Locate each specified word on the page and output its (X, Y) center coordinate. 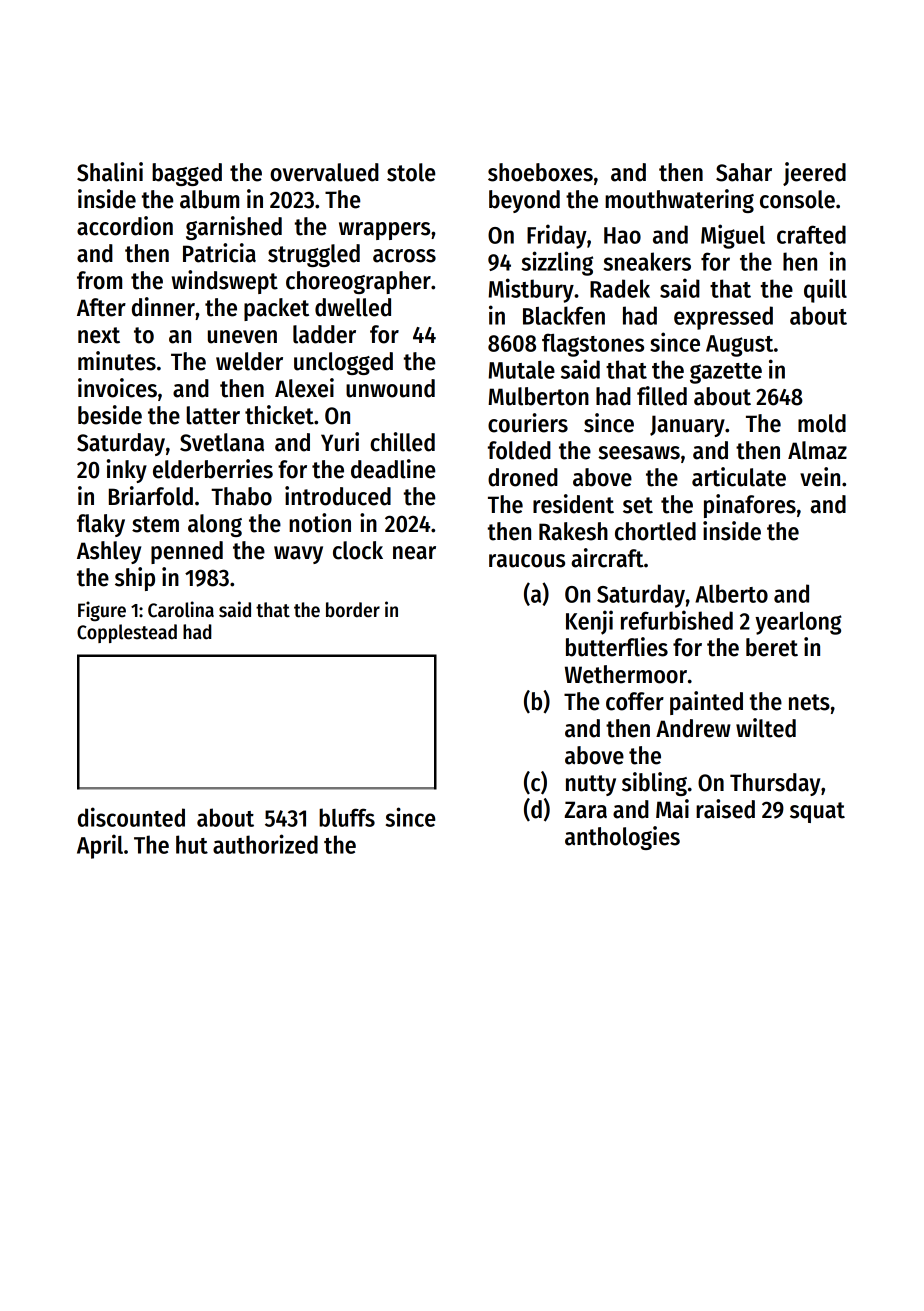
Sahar (744, 172)
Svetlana (222, 442)
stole (411, 172)
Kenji (589, 622)
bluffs (347, 817)
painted (706, 703)
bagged (187, 174)
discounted (131, 817)
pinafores (750, 506)
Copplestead (127, 633)
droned (523, 477)
